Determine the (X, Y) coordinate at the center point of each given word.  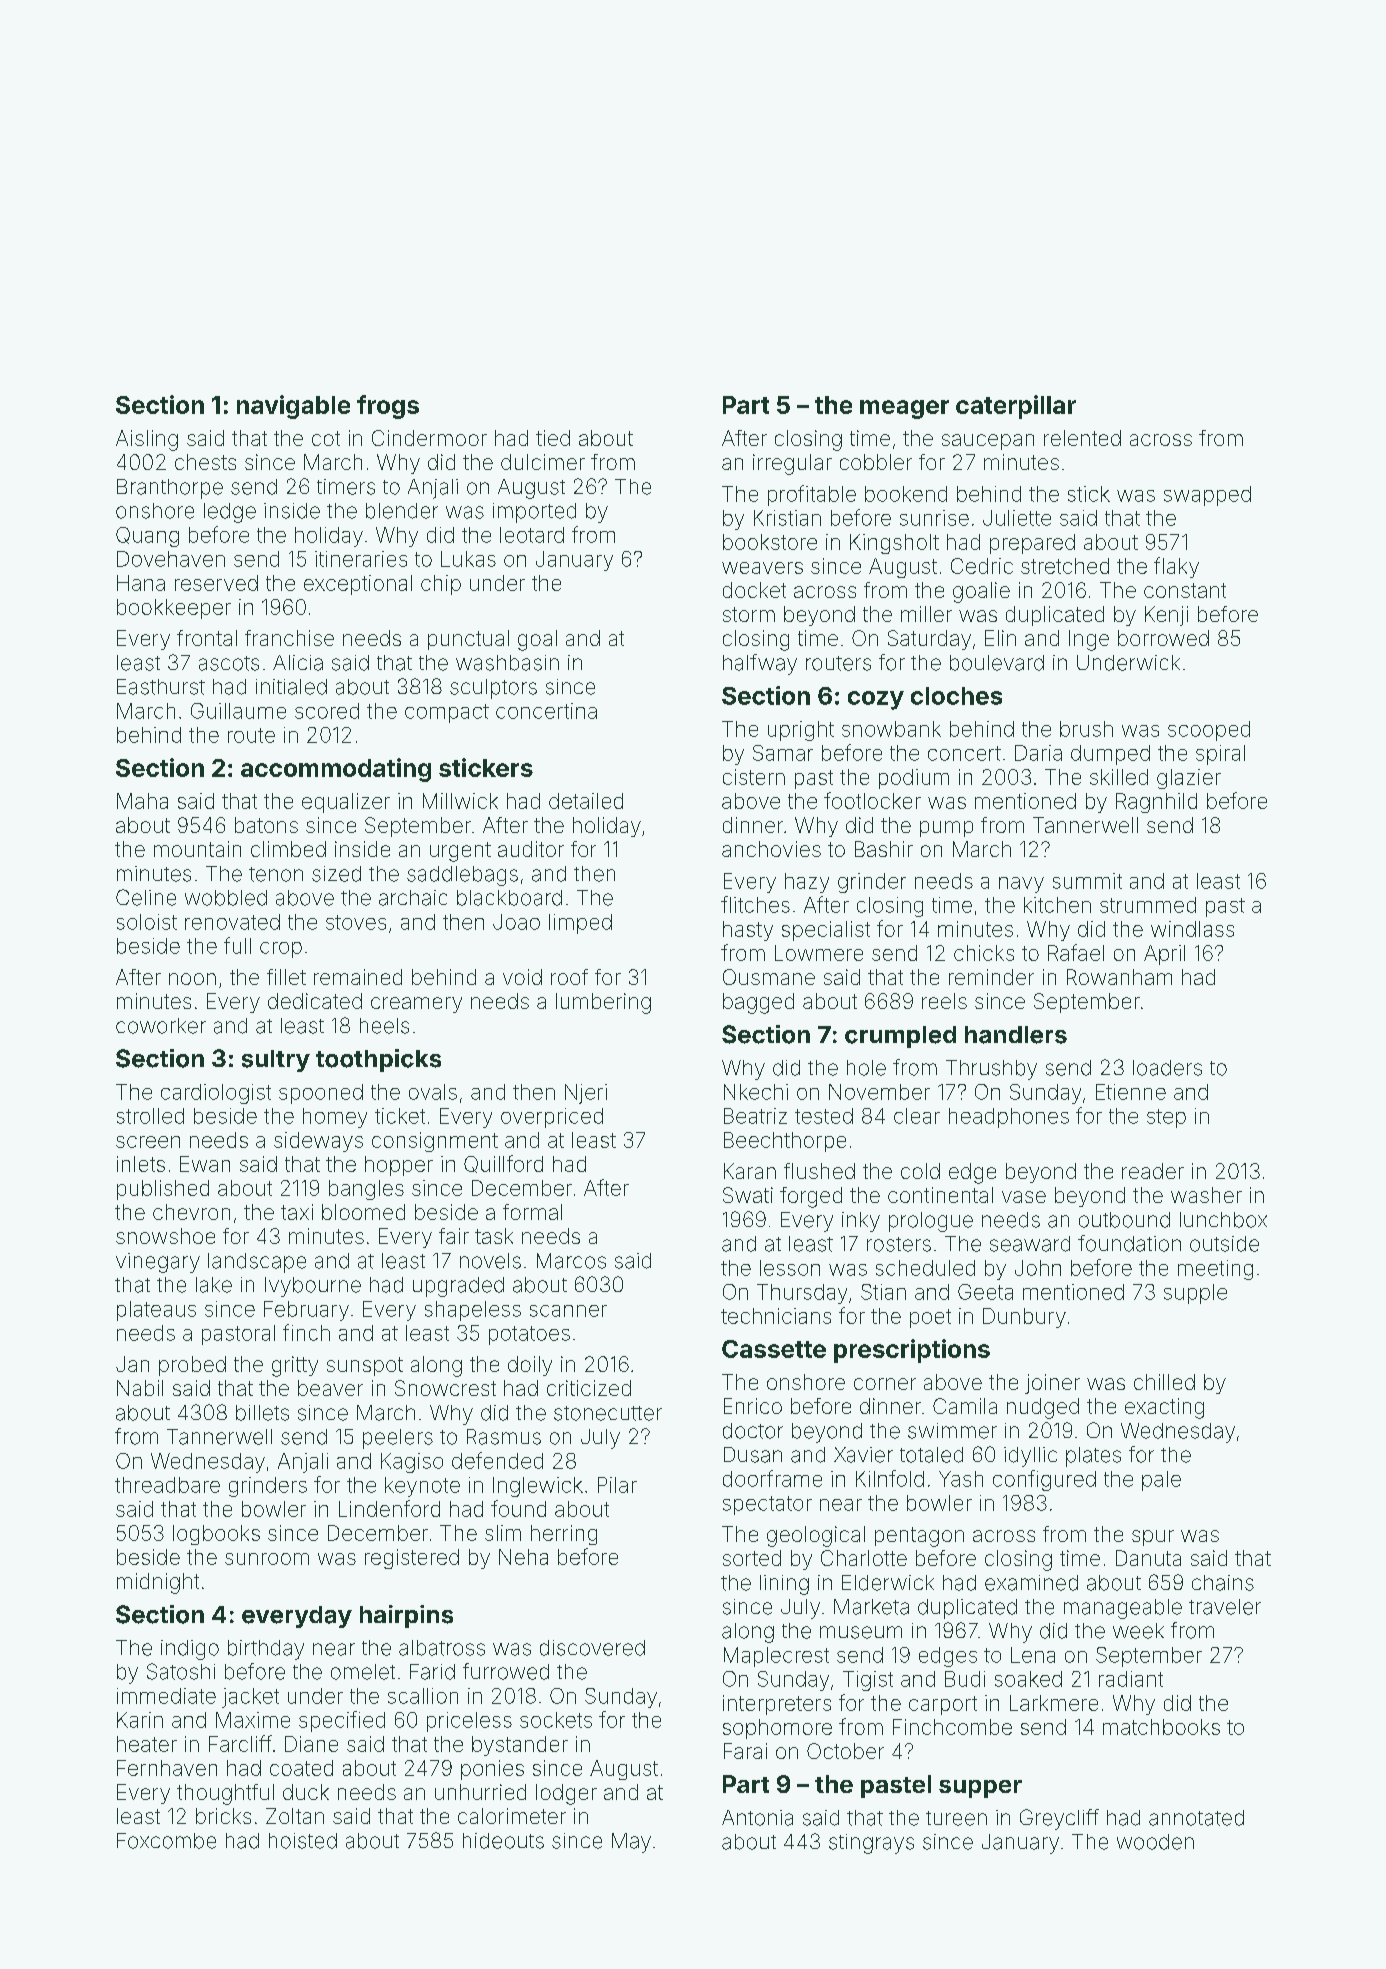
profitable (812, 495)
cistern (754, 777)
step (1166, 1118)
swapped (1207, 496)
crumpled (900, 1037)
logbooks (216, 1535)
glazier (1189, 779)
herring (564, 1535)
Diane (311, 1744)
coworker (161, 1026)
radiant (1131, 1679)
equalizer (346, 803)
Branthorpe (170, 489)
